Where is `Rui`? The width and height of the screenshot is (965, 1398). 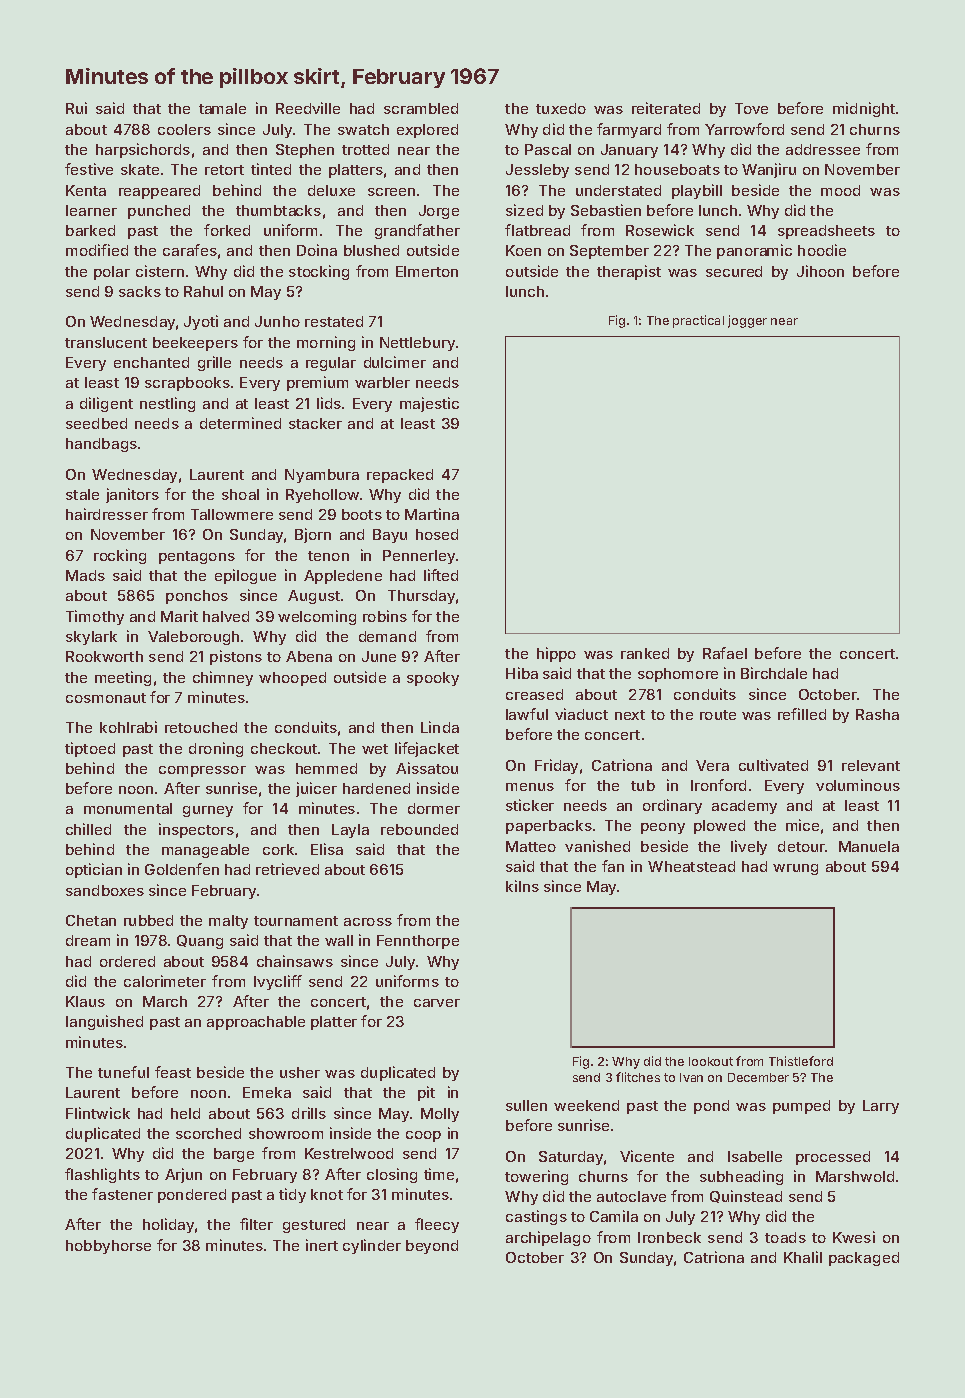
Rui is located at coordinates (76, 108).
